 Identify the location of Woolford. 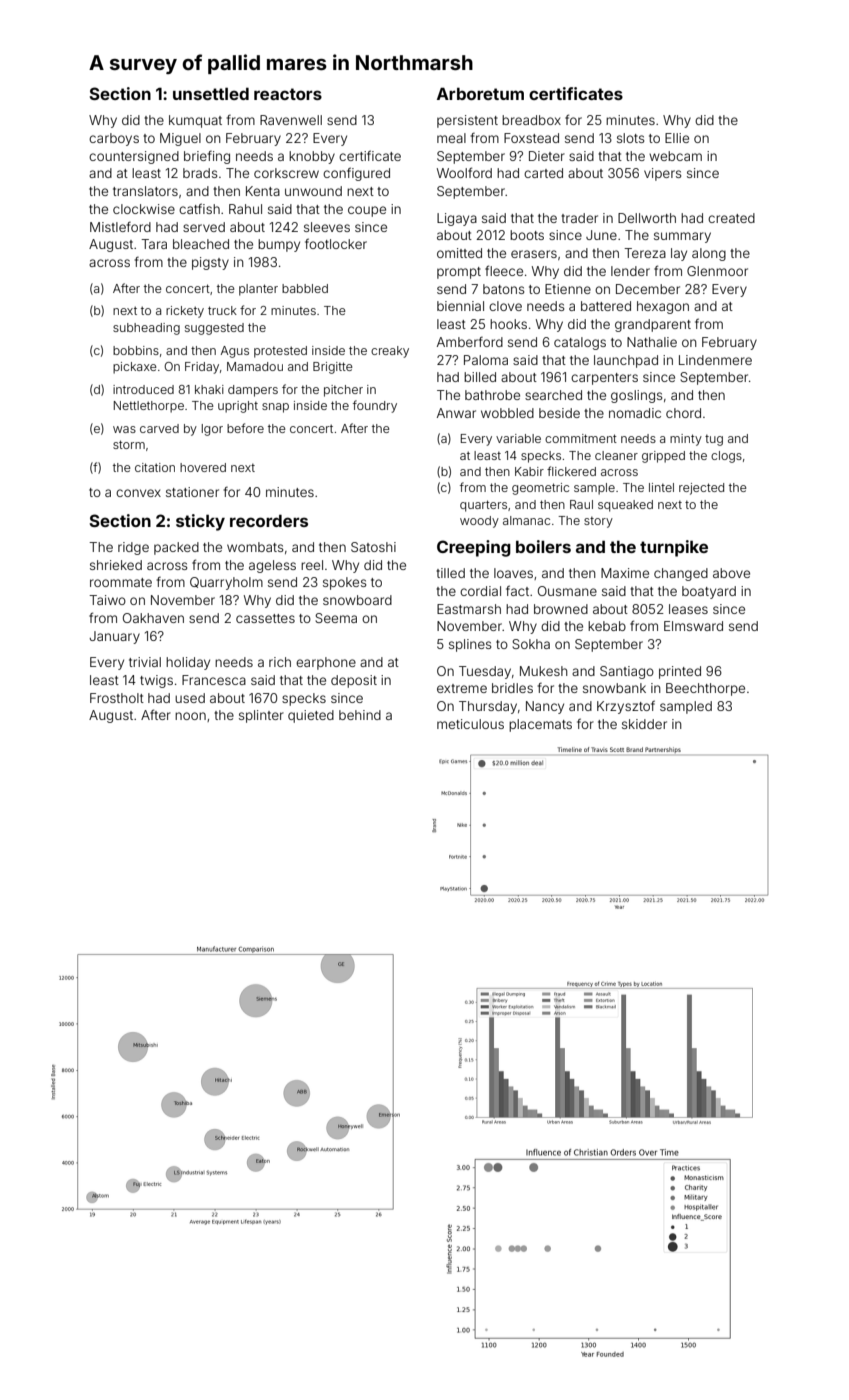
(464, 172).
